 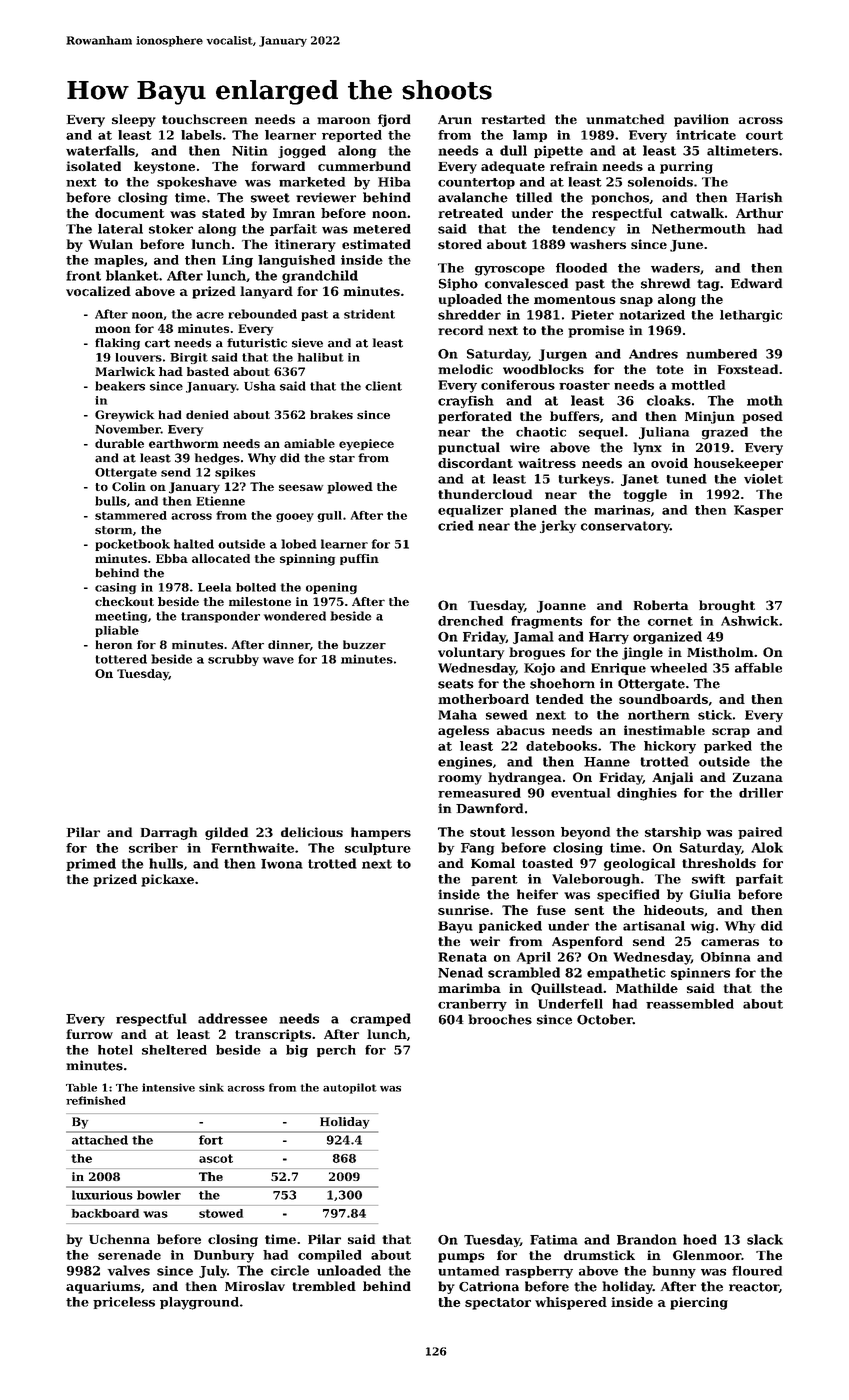 What do you see at coordinates (233, 660) in the screenshot?
I see `scrubby` at bounding box center [233, 660].
